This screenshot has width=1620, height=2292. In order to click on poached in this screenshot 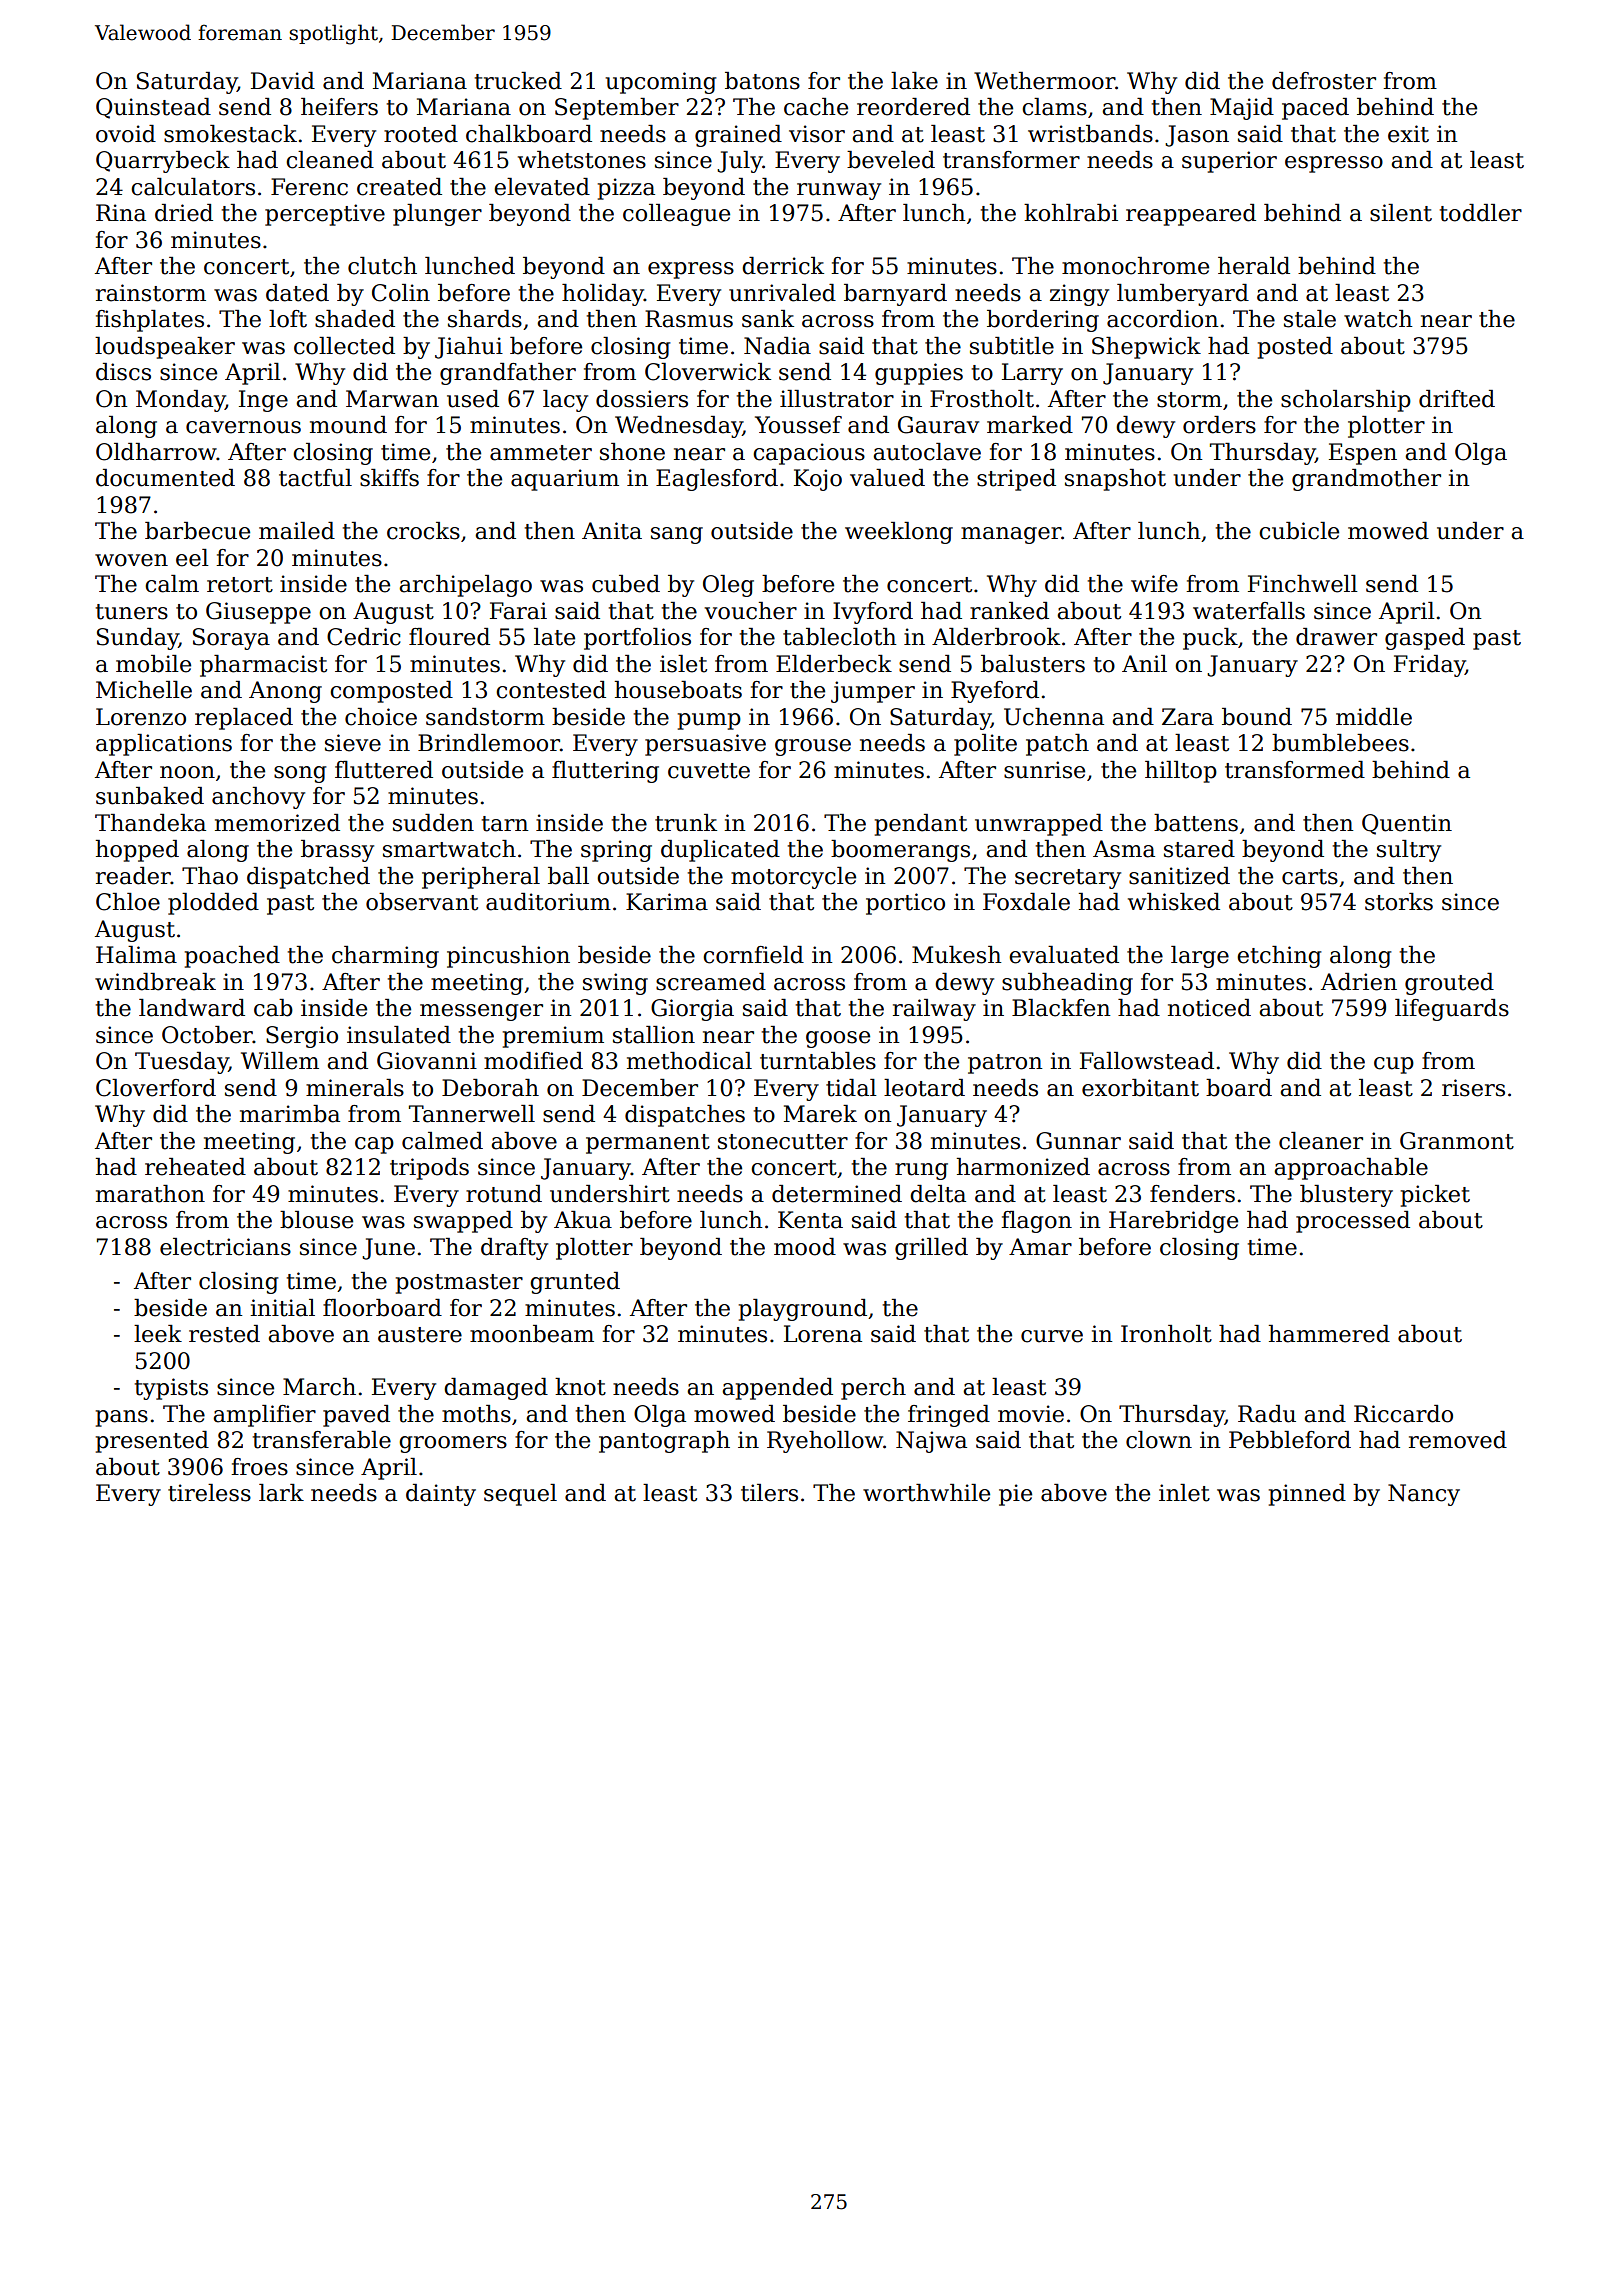, I will do `click(232, 957)`.
